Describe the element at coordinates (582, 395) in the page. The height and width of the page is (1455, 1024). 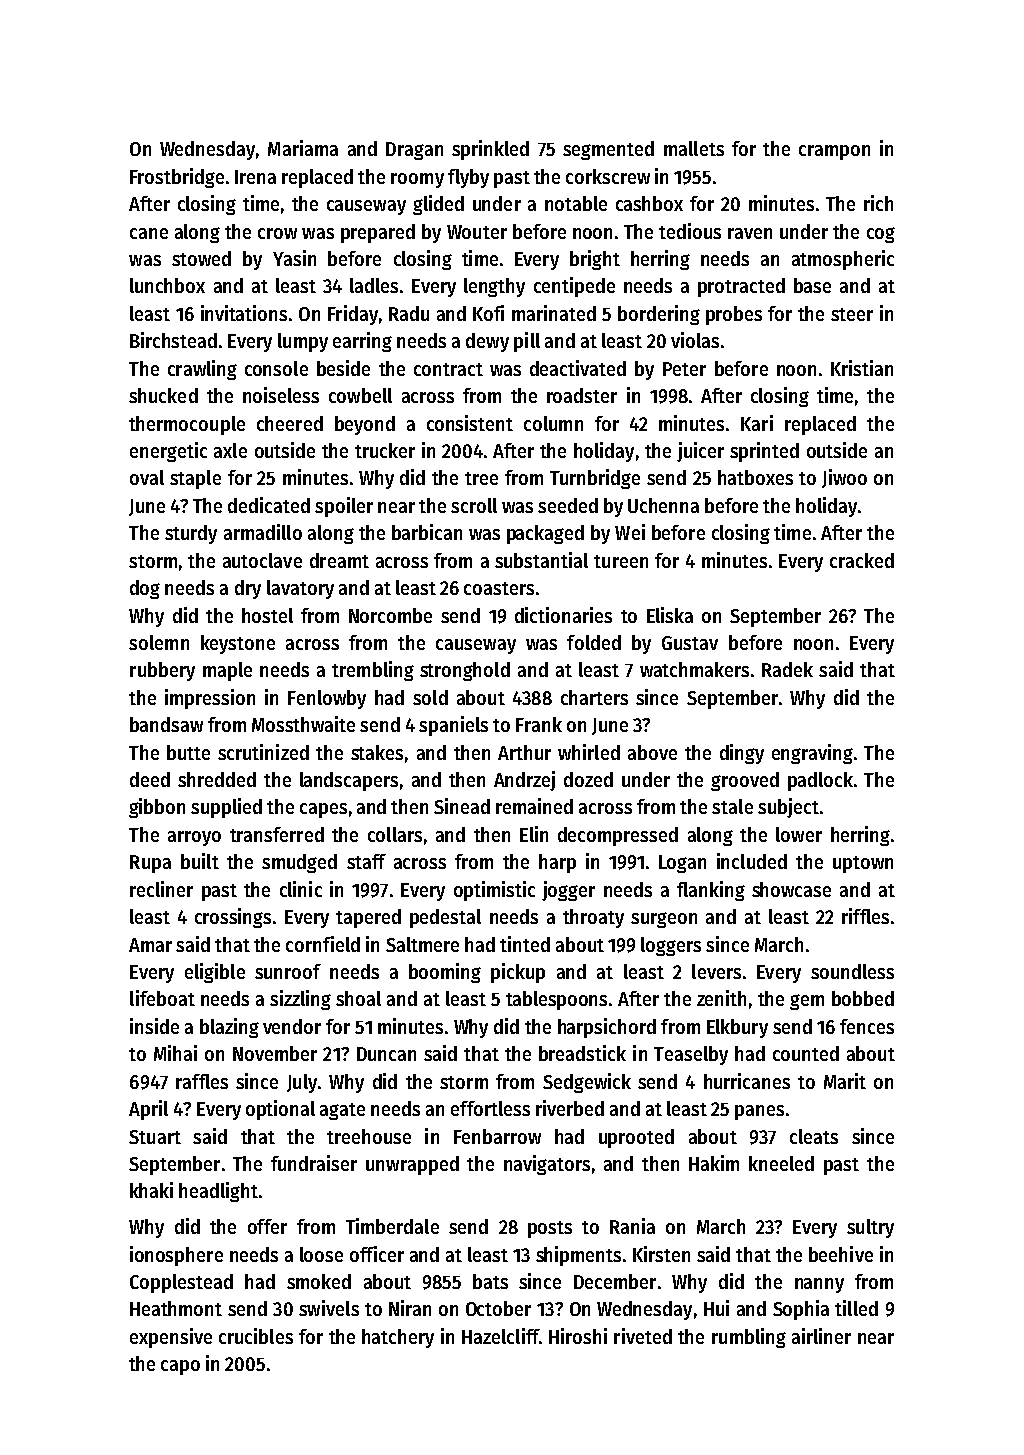
I see `roadster` at that location.
